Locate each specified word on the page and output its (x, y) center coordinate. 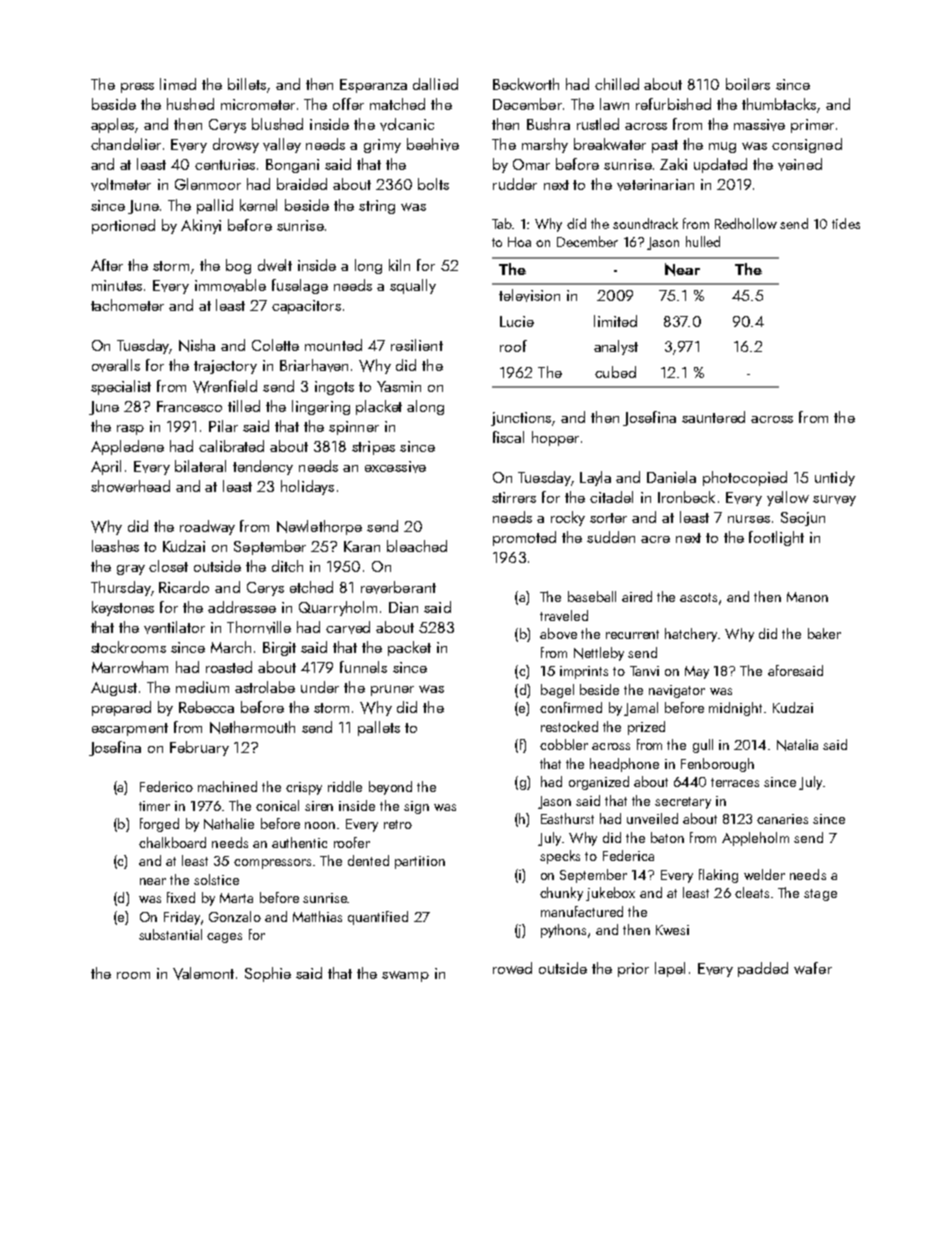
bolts (433, 184)
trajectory (225, 367)
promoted (524, 538)
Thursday (121, 588)
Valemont (203, 973)
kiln (399, 265)
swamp (405, 976)
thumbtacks (779, 104)
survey (834, 500)
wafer (813, 968)
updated (720, 165)
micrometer (258, 104)
